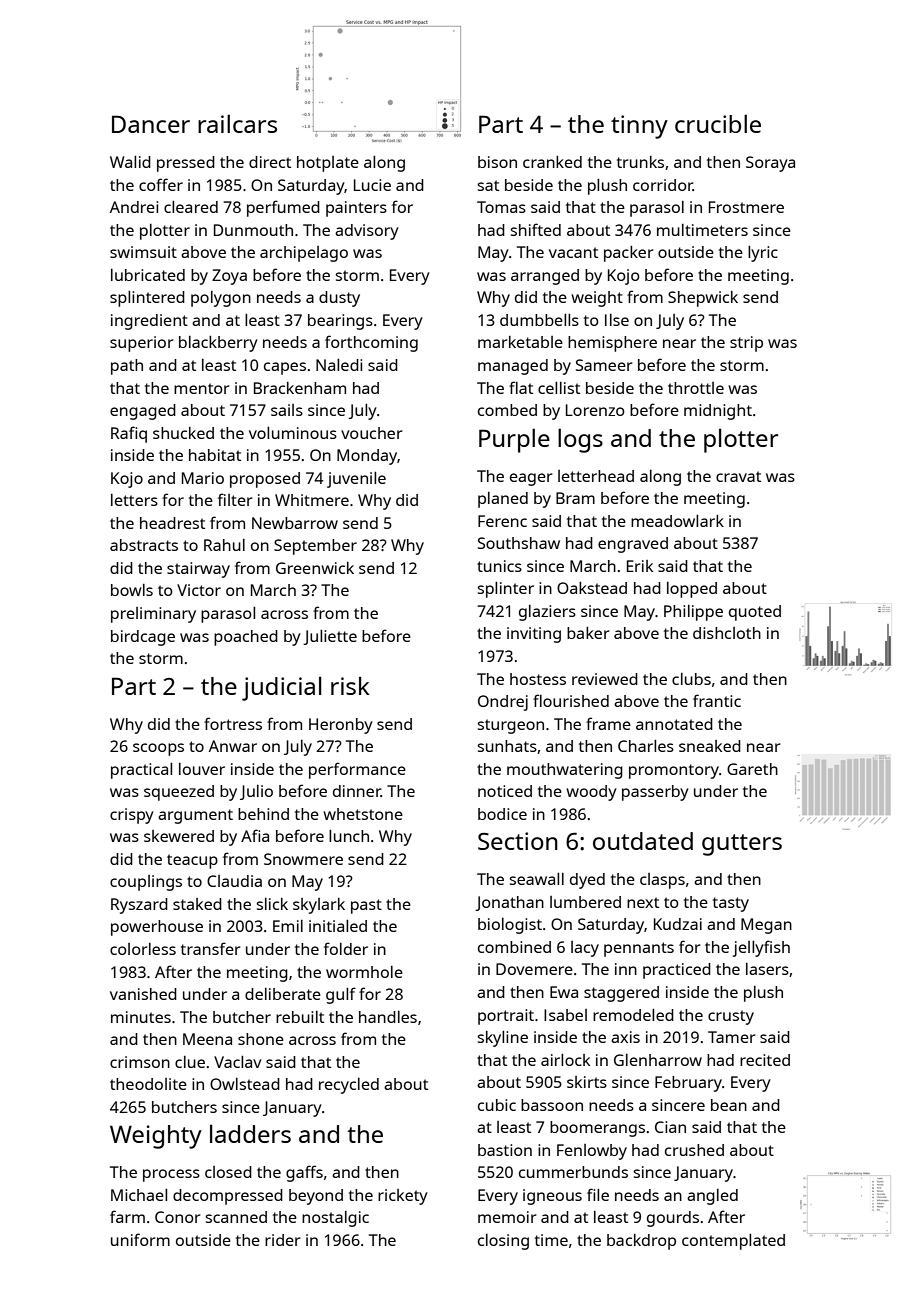  I want to click on Heronby, so click(341, 726).
